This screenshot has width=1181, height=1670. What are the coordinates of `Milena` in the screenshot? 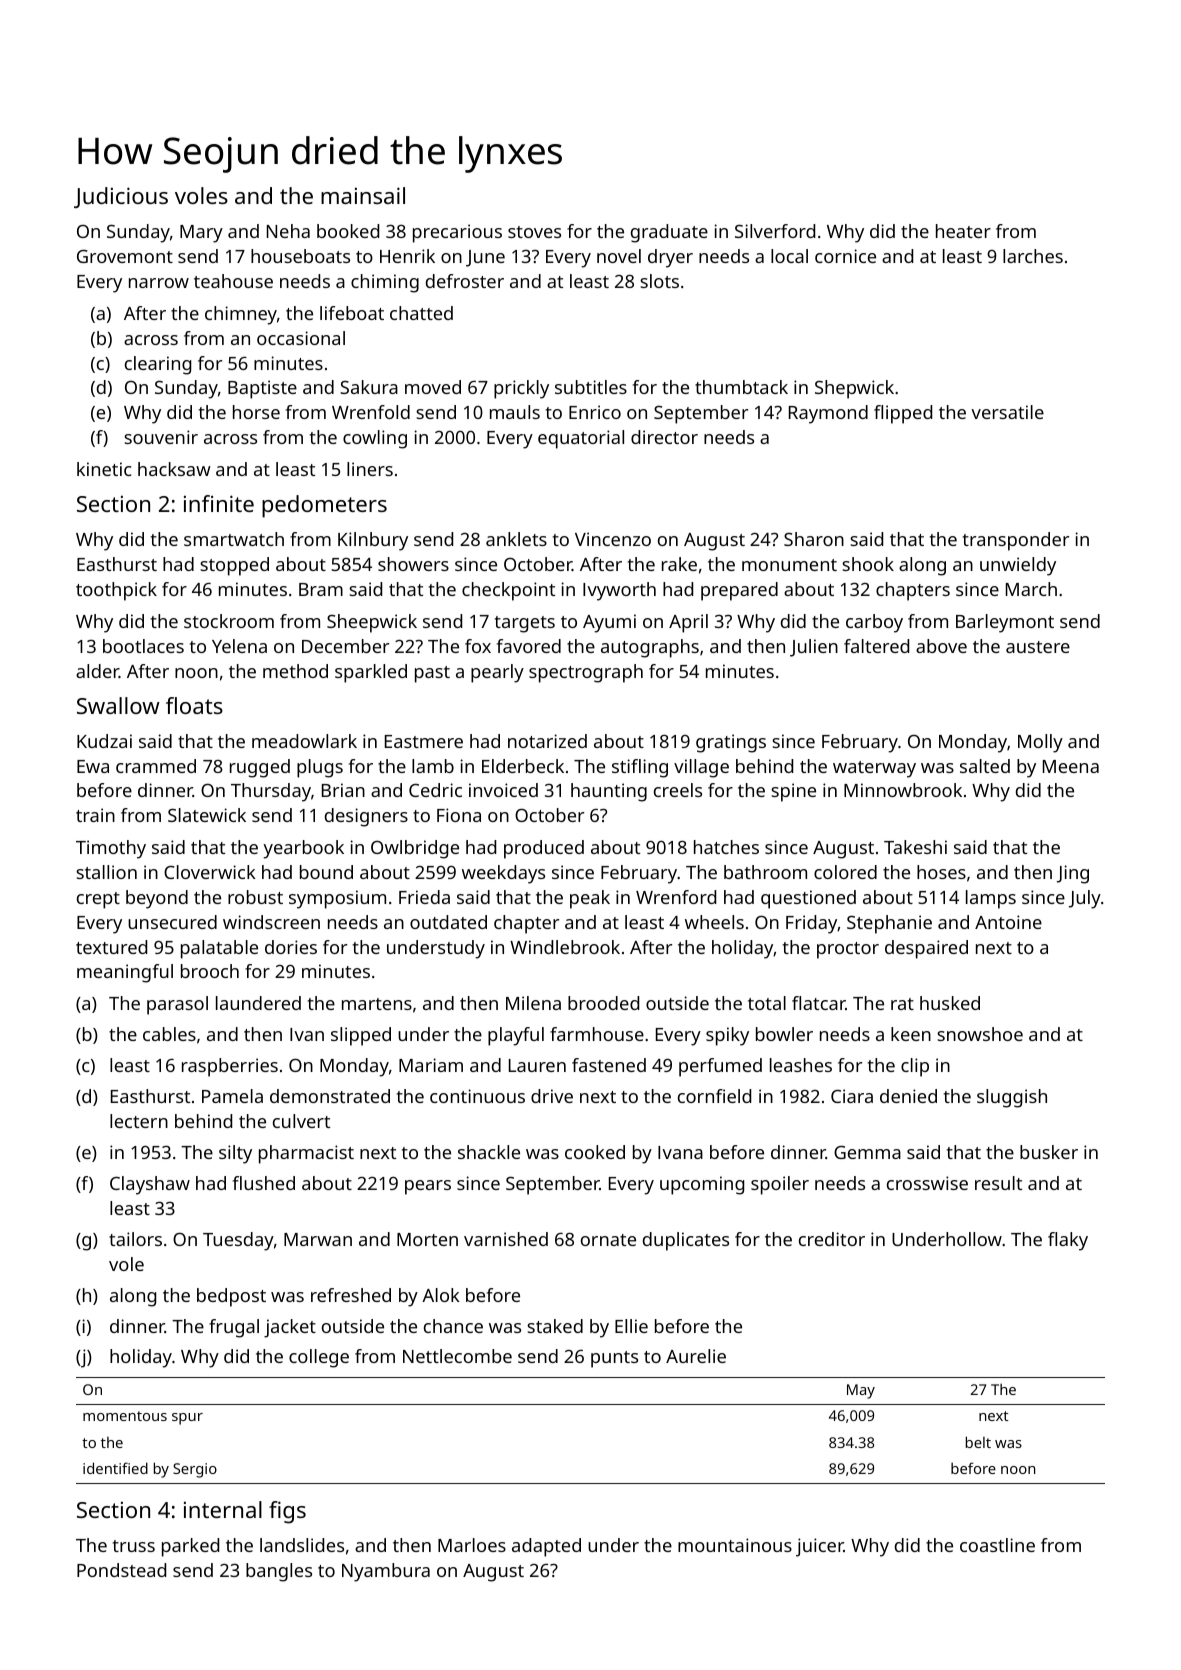 It's located at (533, 1003).
